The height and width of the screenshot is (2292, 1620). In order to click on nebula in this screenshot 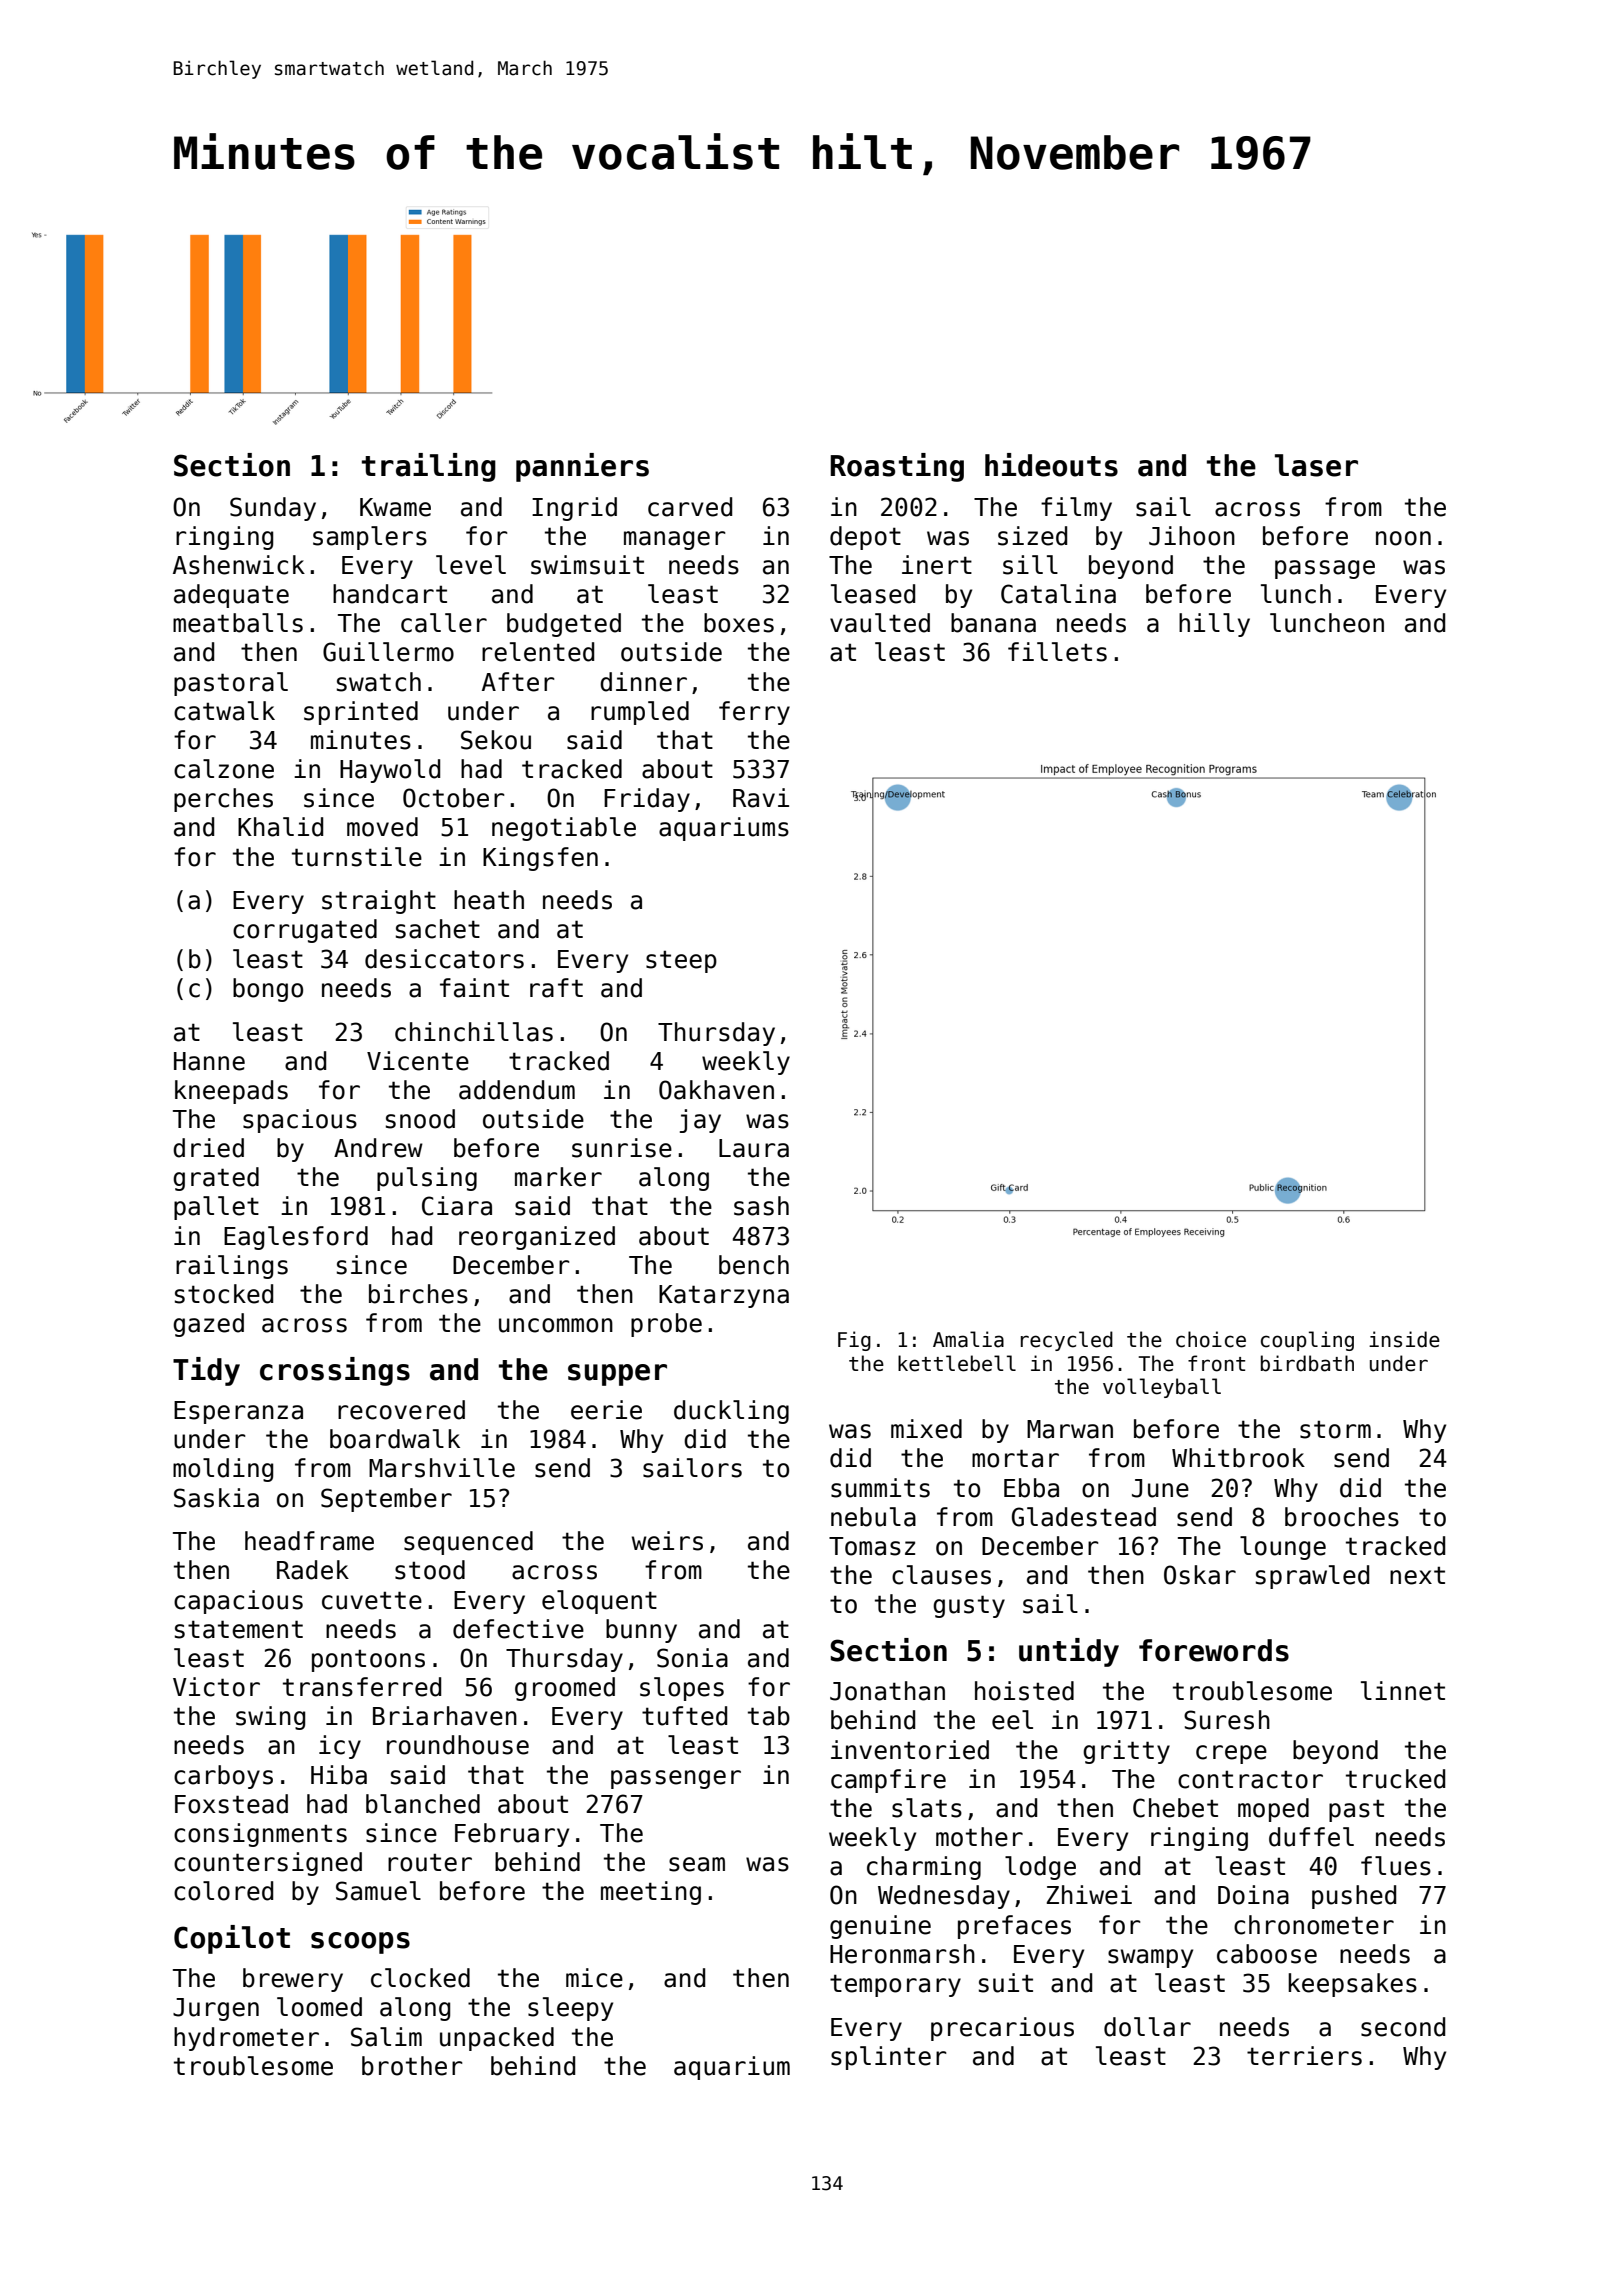, I will do `click(873, 1517)`.
